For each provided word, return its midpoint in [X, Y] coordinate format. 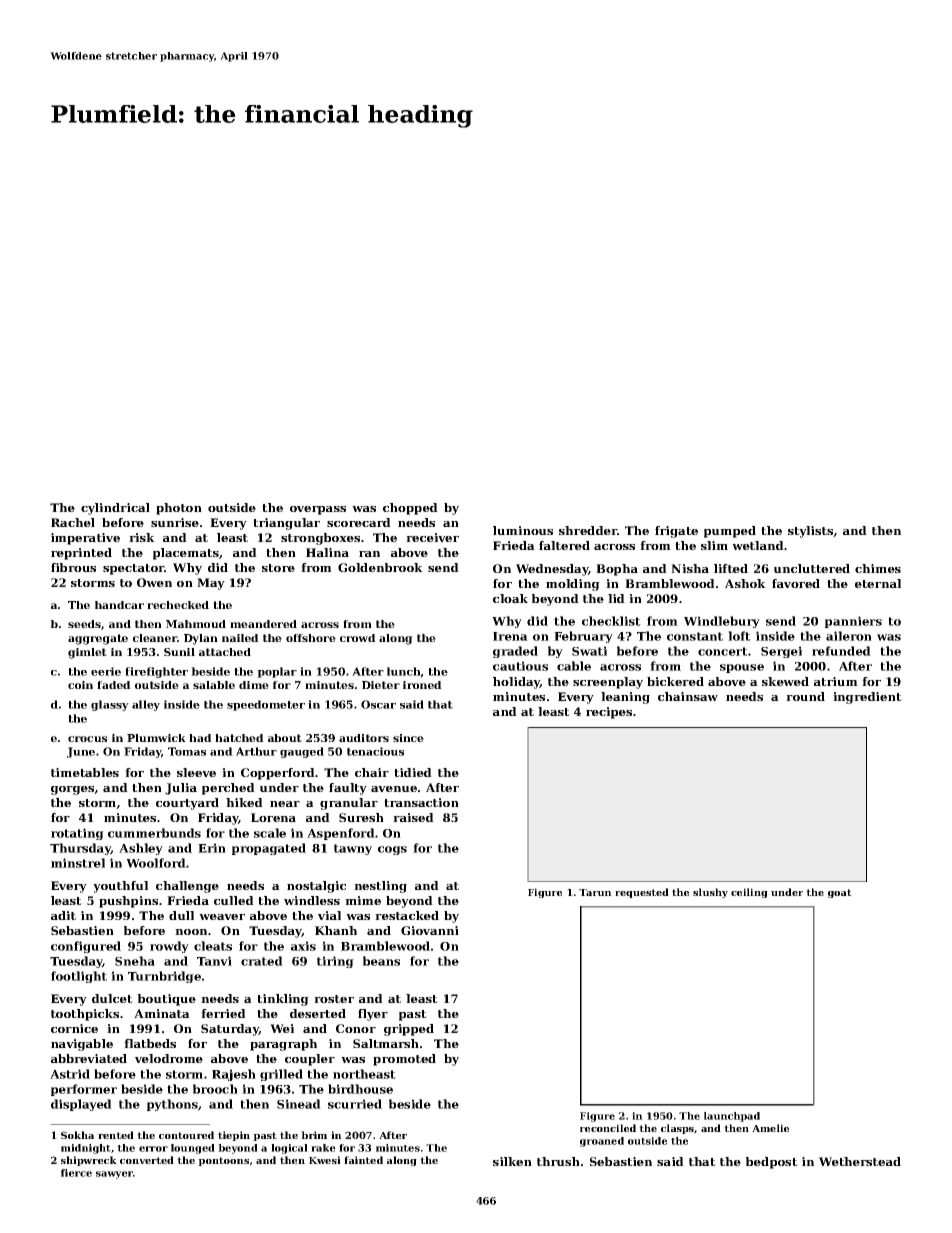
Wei [282, 1028]
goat [840, 893]
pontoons [223, 1161]
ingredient [867, 698]
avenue [394, 789]
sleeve [196, 772]
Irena [510, 636]
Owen [154, 582]
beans [381, 961]
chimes [878, 568]
